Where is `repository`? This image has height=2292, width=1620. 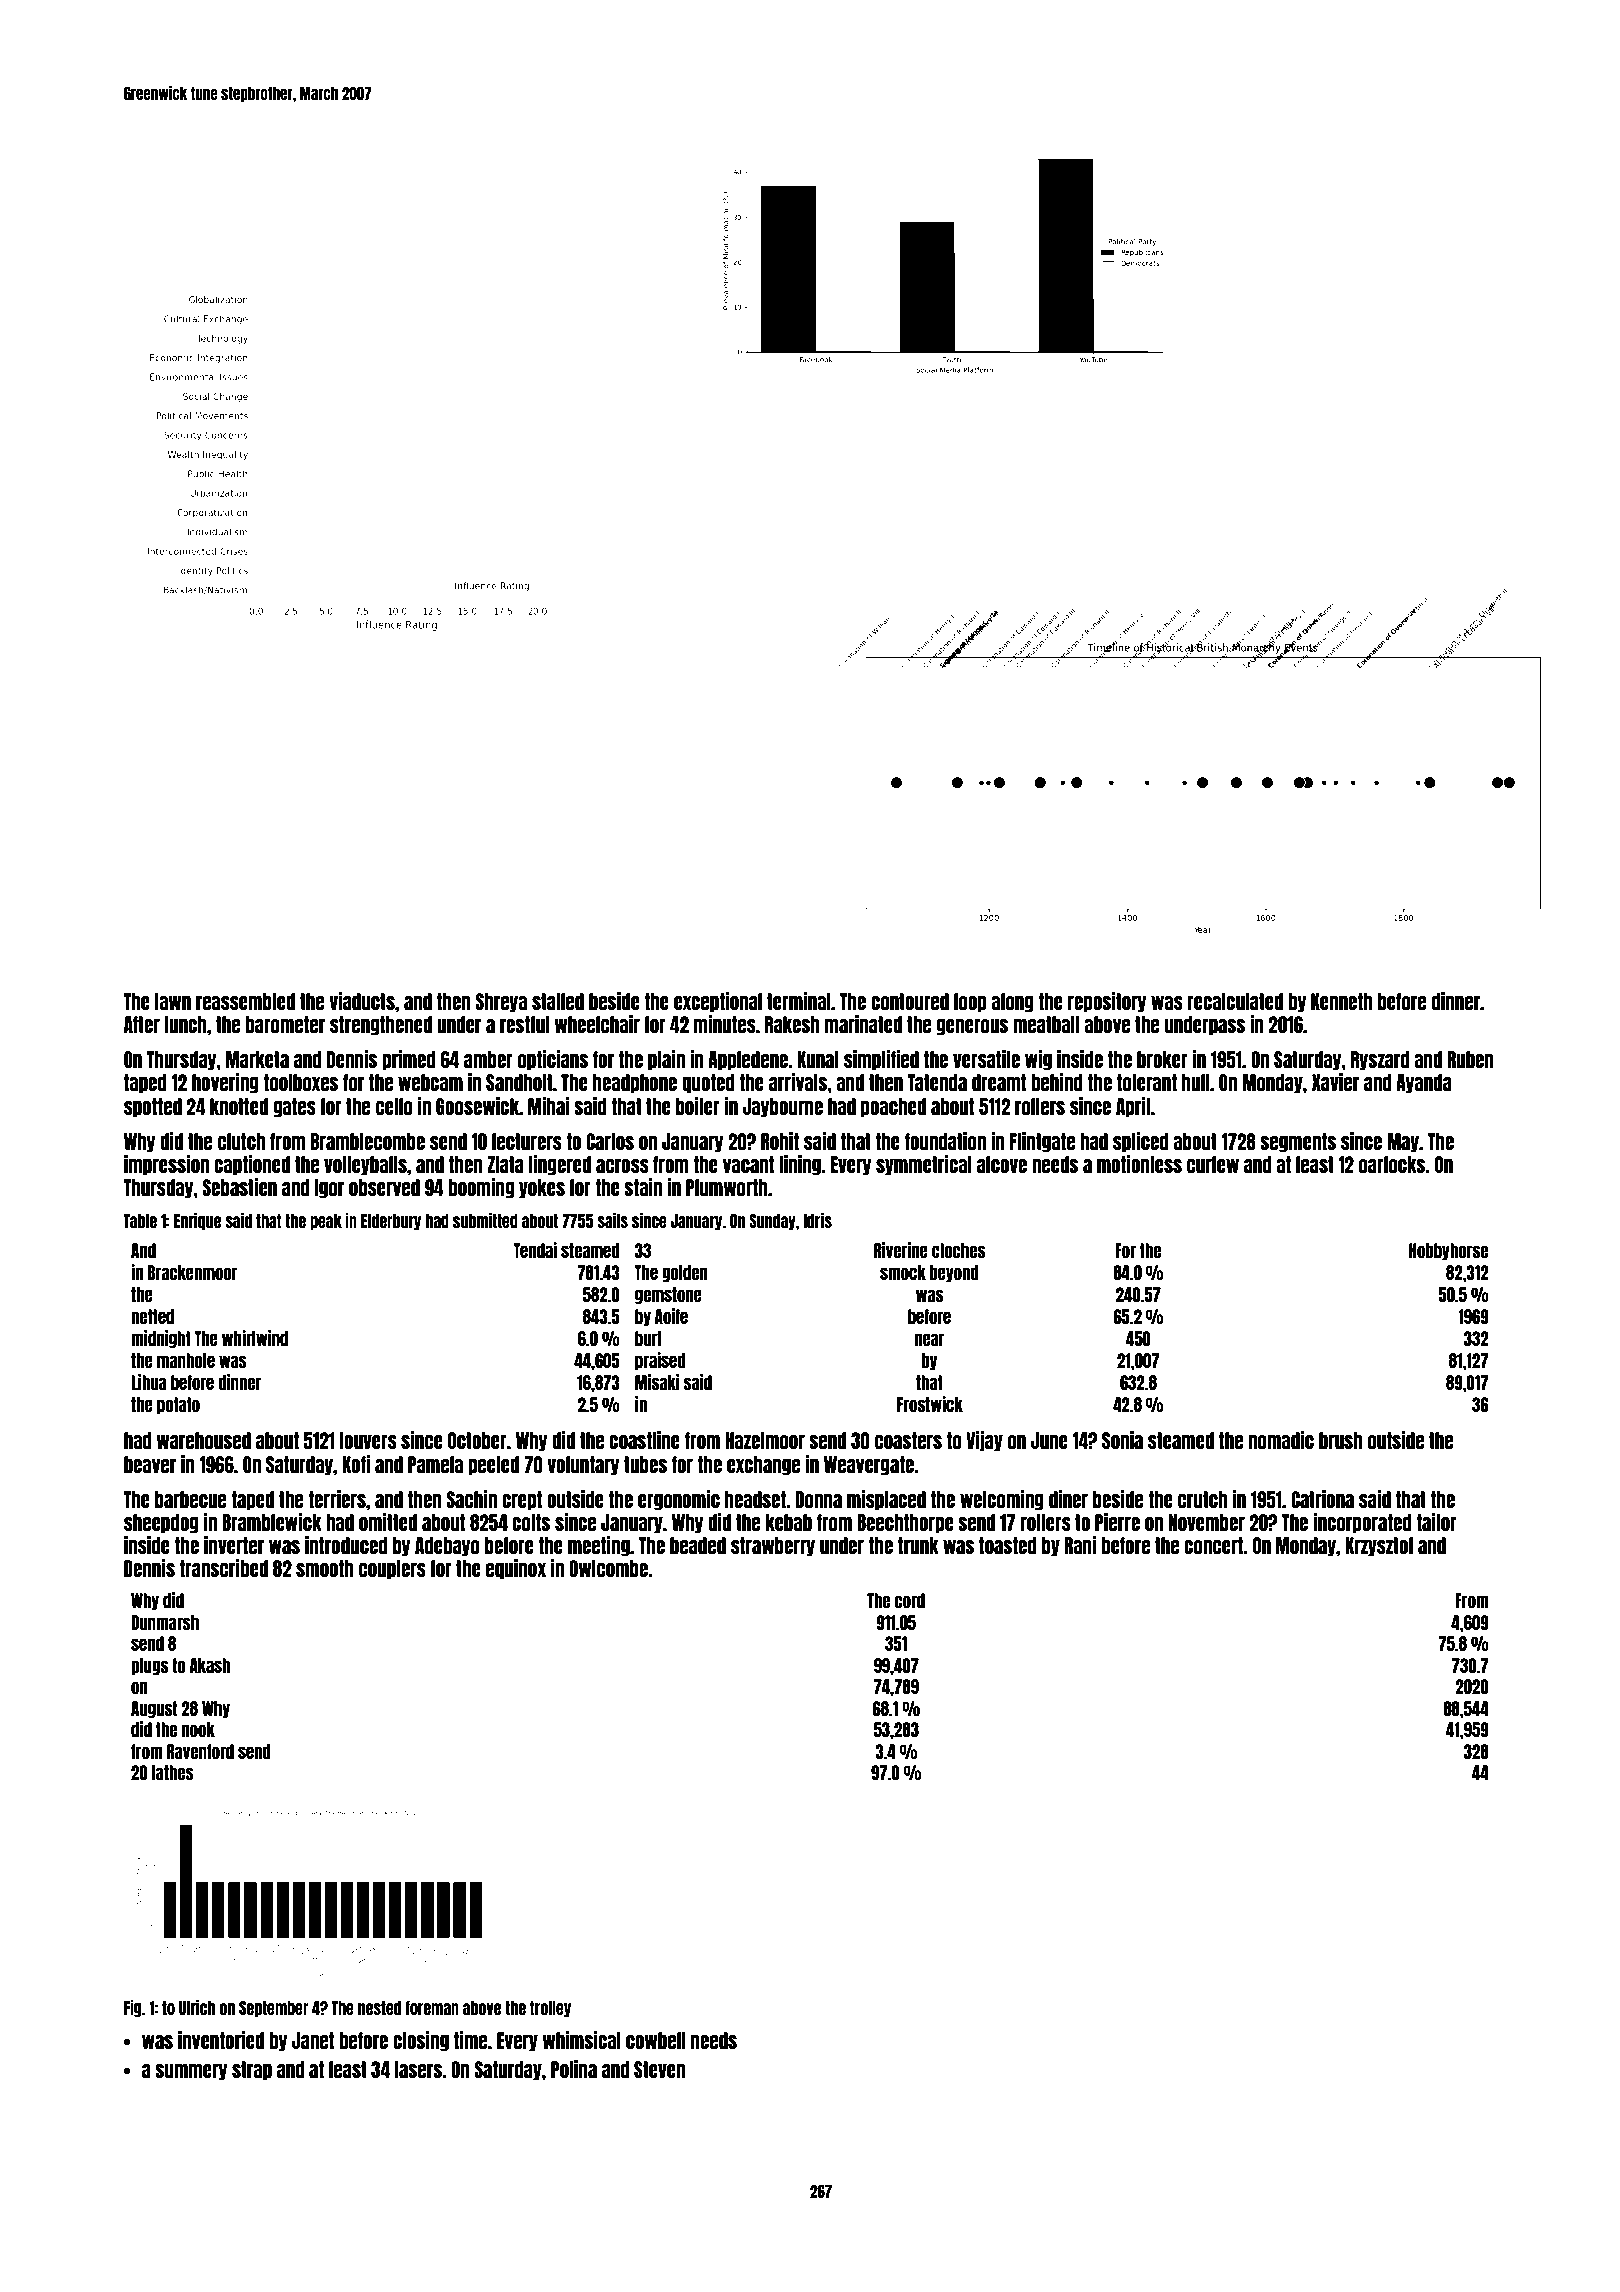
repository is located at coordinates (1107, 1002).
